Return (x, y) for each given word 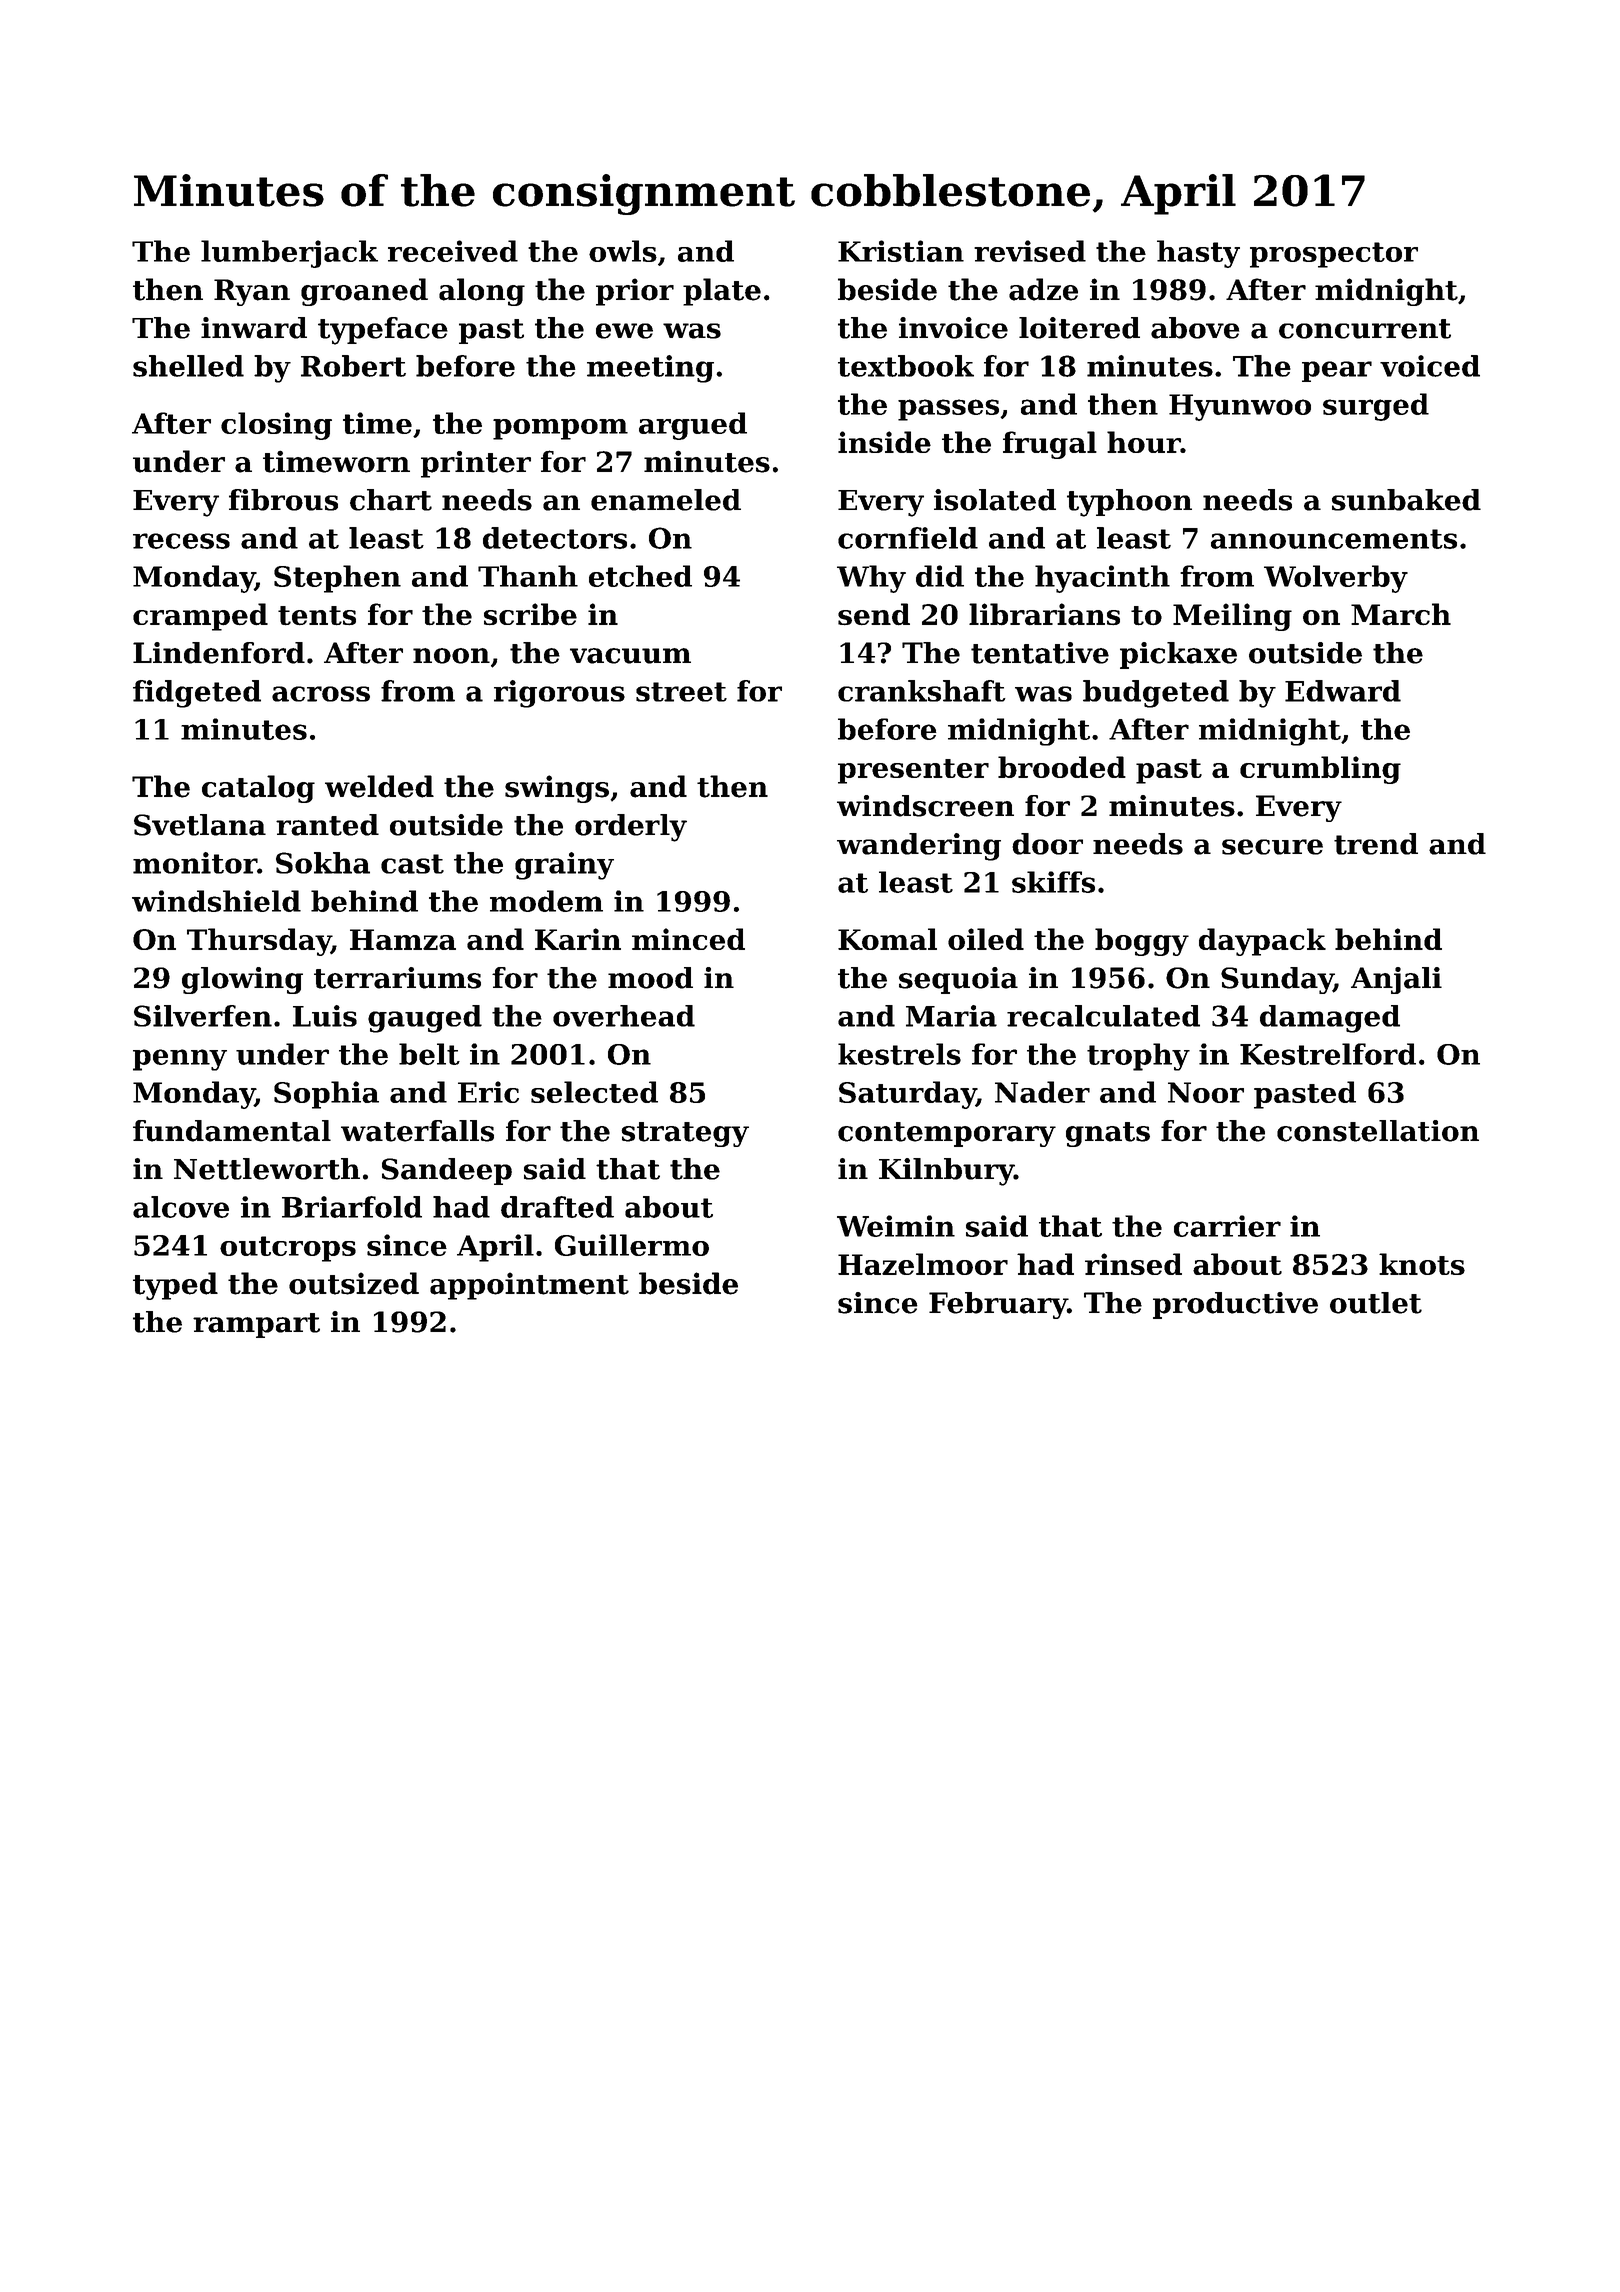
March (1401, 614)
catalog (258, 789)
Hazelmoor (923, 1264)
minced (688, 939)
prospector (1334, 255)
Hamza (403, 939)
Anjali (1396, 980)
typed (175, 1286)
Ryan (252, 292)
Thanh (528, 576)
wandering (919, 847)
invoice (953, 328)
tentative (1040, 653)
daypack (1262, 942)
